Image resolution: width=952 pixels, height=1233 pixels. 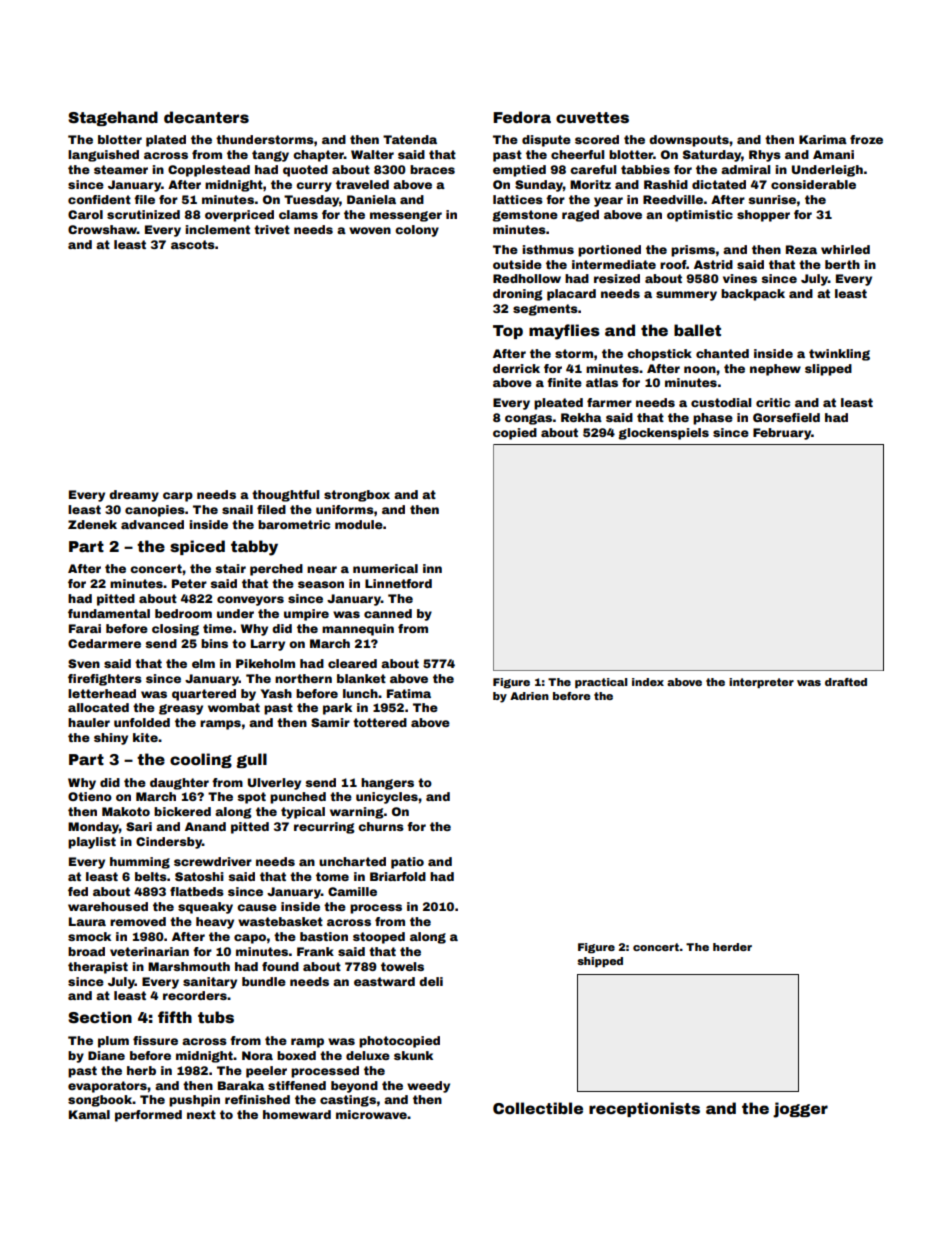 I want to click on bundle, so click(x=264, y=981).
